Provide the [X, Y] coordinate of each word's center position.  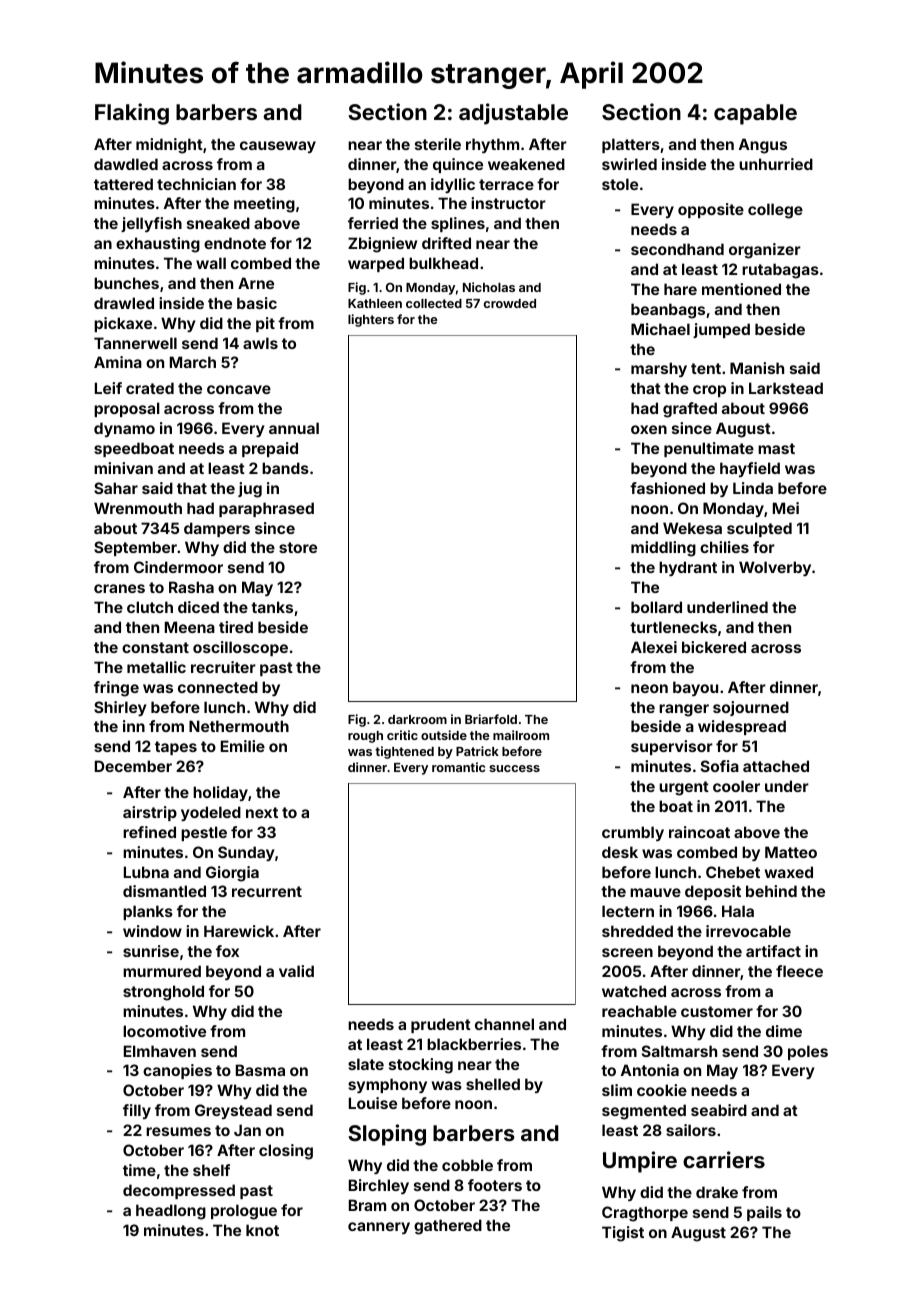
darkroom [417, 719]
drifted [446, 243]
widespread [742, 727]
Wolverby [775, 568]
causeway [278, 147]
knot [262, 1230]
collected [434, 303]
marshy [659, 369]
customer [717, 1011]
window [152, 931]
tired [236, 627]
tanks [272, 607]
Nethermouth [239, 726]
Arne [256, 283]
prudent [441, 1025]
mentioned [741, 289]
